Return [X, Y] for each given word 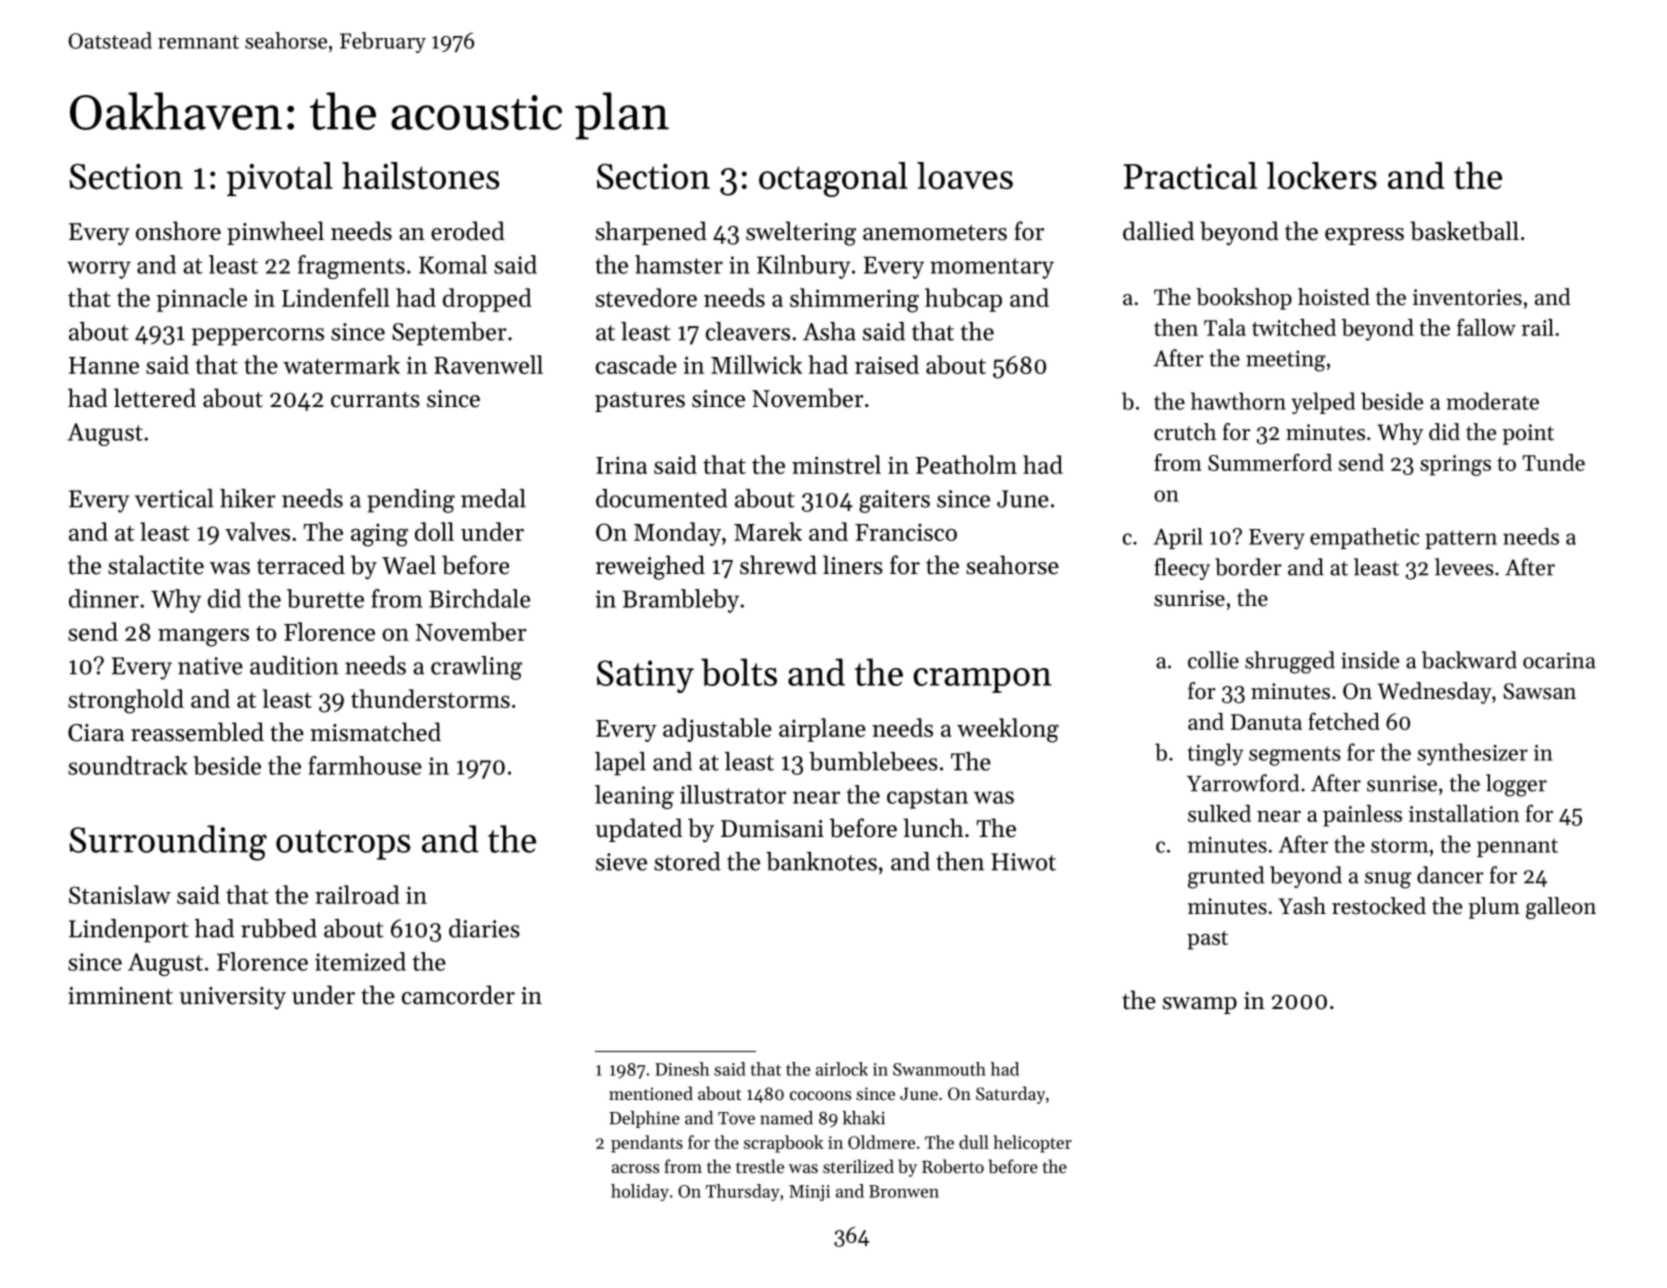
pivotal [279, 179]
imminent [120, 996]
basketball [1464, 231]
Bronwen [904, 1191]
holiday [640, 1192]
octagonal [833, 179]
